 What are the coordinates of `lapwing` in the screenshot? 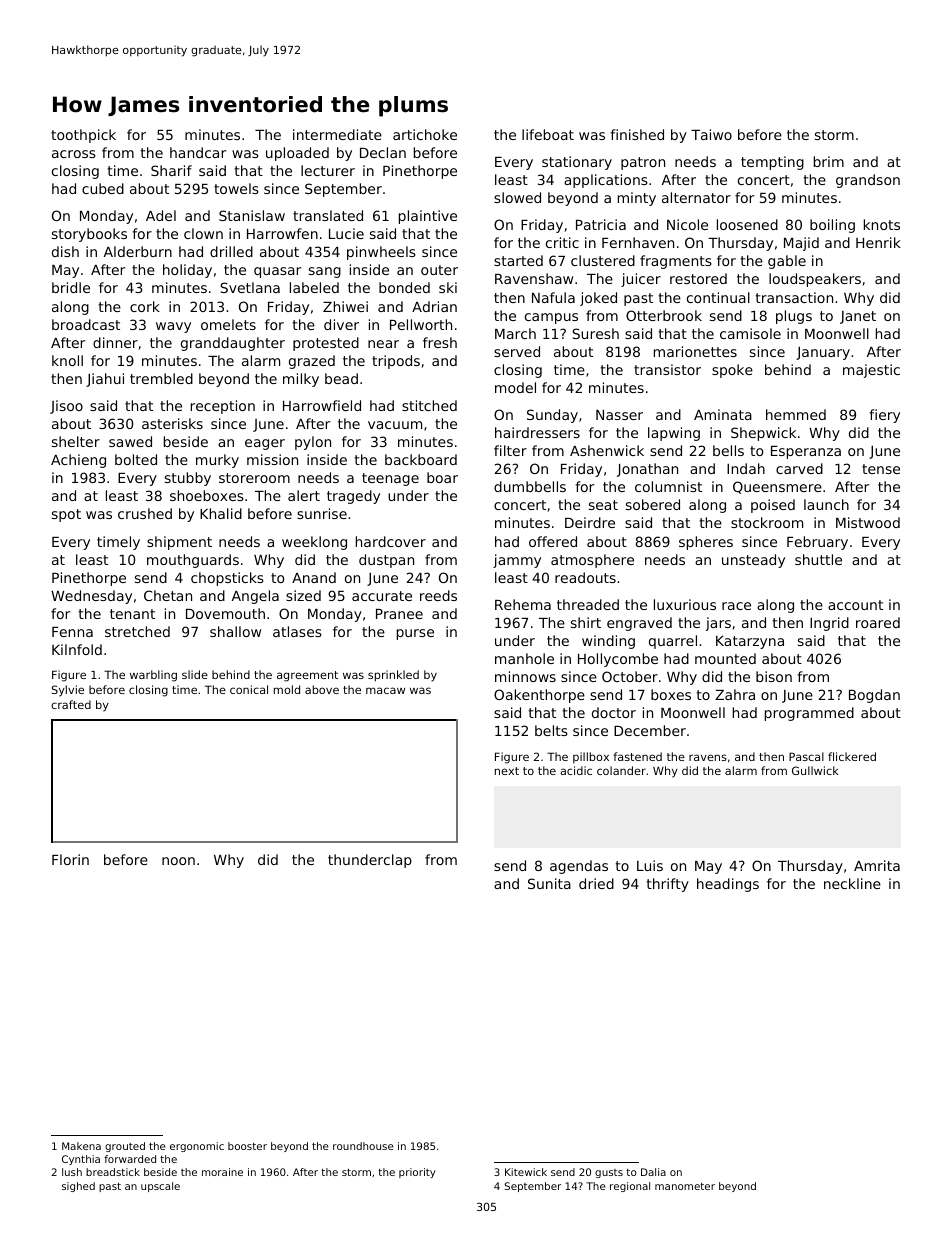 It's located at (674, 434).
